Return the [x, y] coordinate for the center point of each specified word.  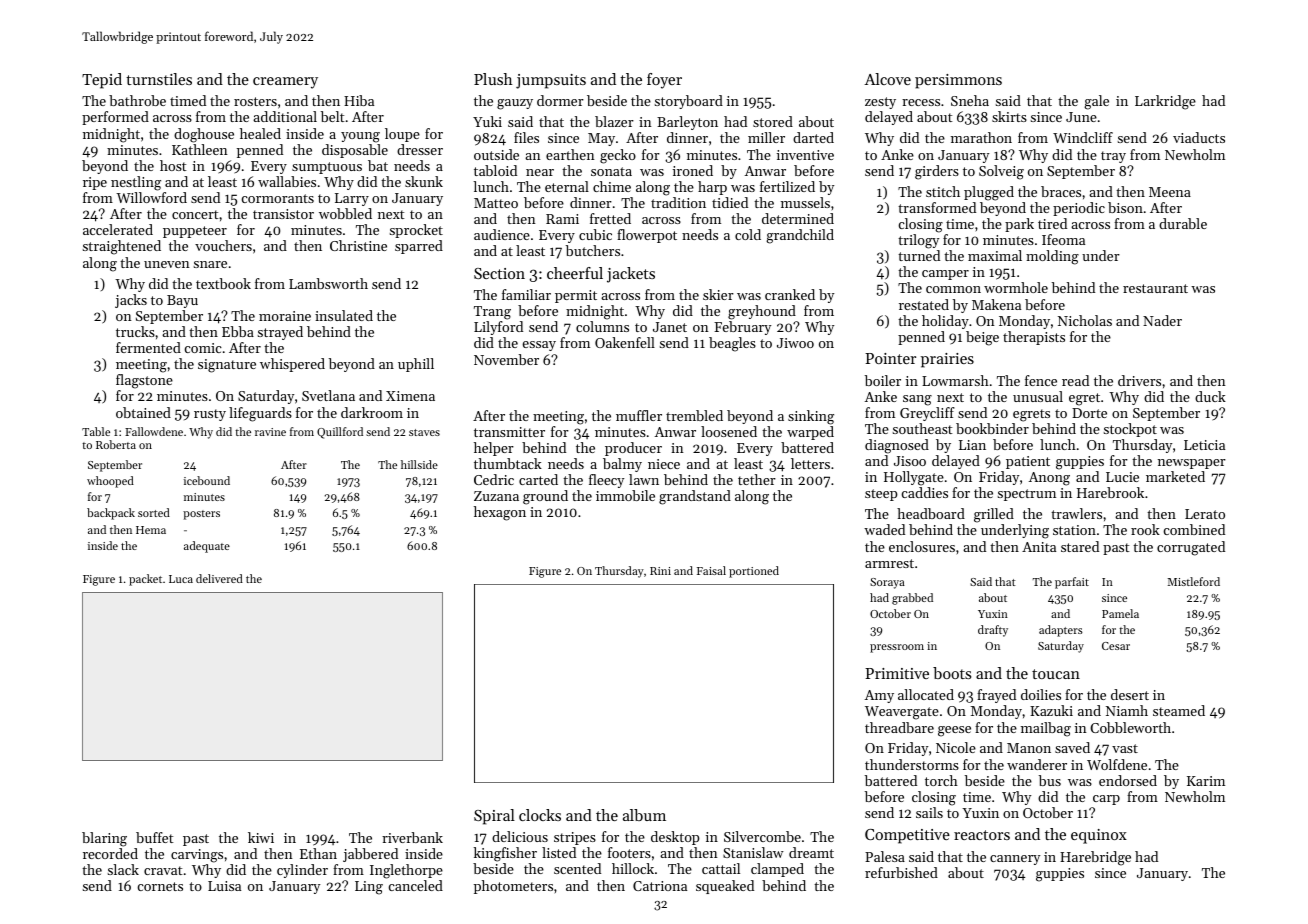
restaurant [1155, 288]
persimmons [958, 81]
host [173, 165]
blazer [614, 121]
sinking [811, 417]
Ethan [318, 853]
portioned [754, 572]
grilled [994, 515]
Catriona [660, 886]
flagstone [144, 381]
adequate [207, 547]
